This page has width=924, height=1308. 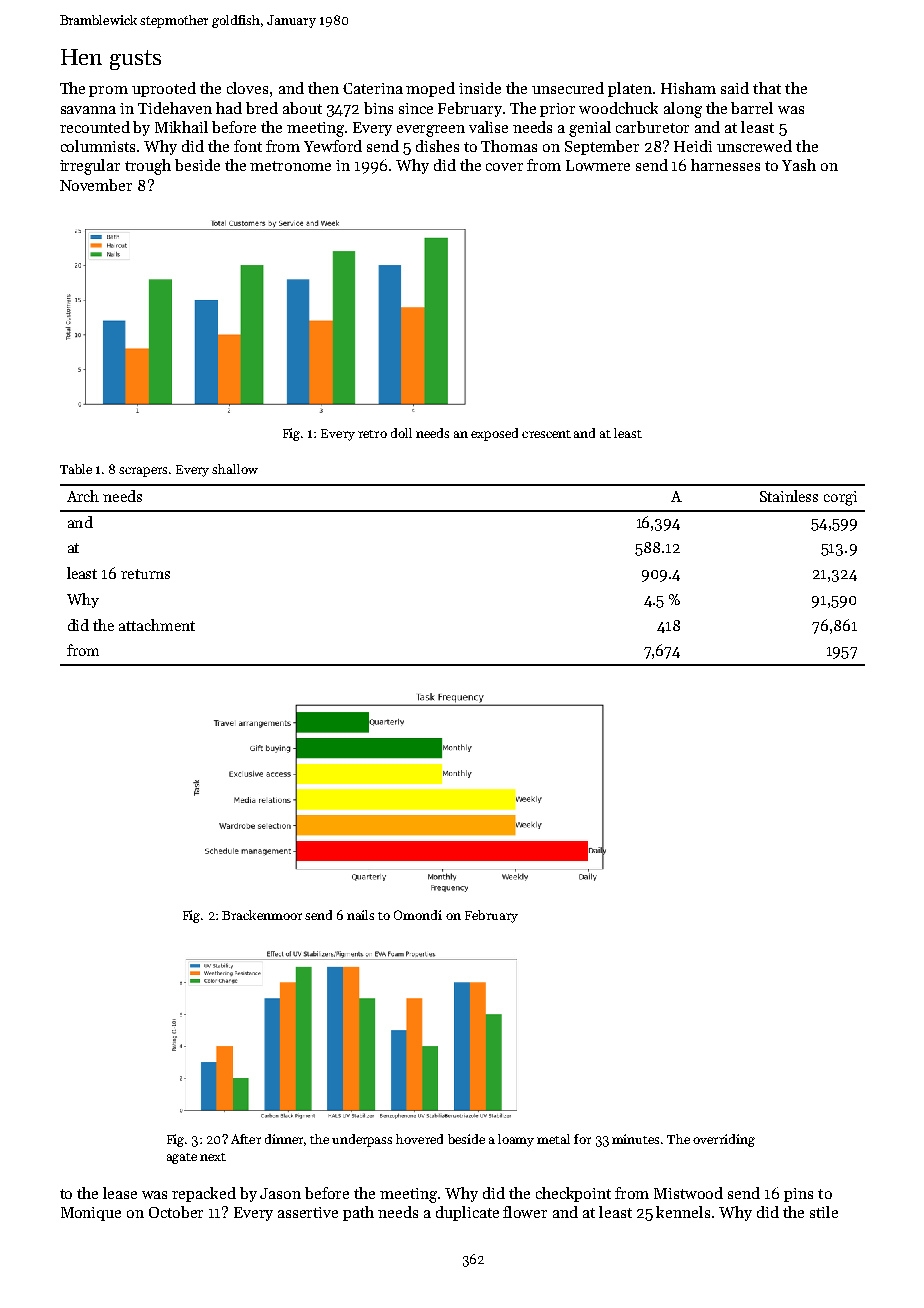 What do you see at coordinates (494, 434) in the page?
I see `exposed` at bounding box center [494, 434].
